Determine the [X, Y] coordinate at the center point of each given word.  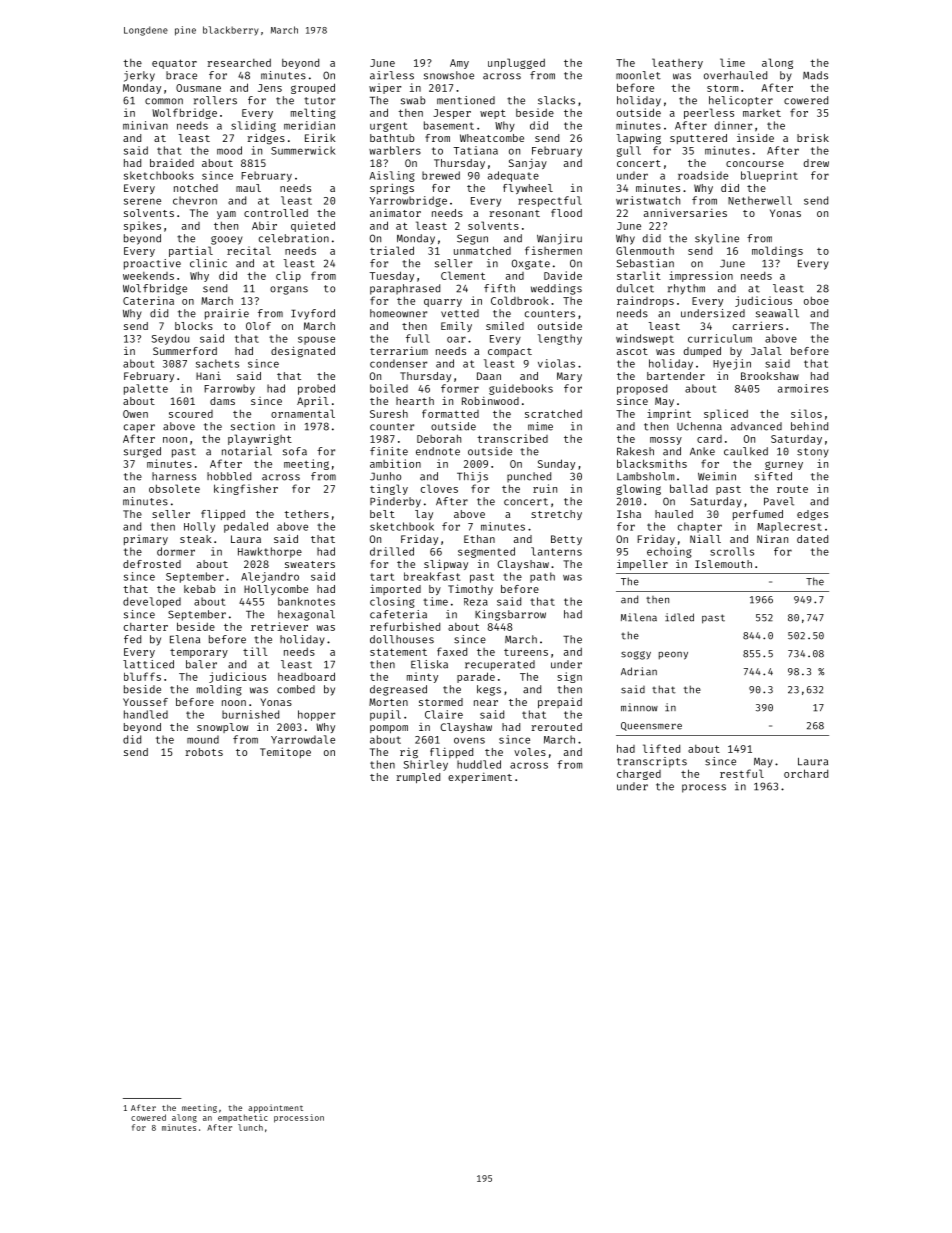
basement [449, 125]
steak [196, 539]
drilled [392, 551]
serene [142, 201]
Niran [772, 538]
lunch [250, 1127]
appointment [275, 1108]
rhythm [686, 289]
